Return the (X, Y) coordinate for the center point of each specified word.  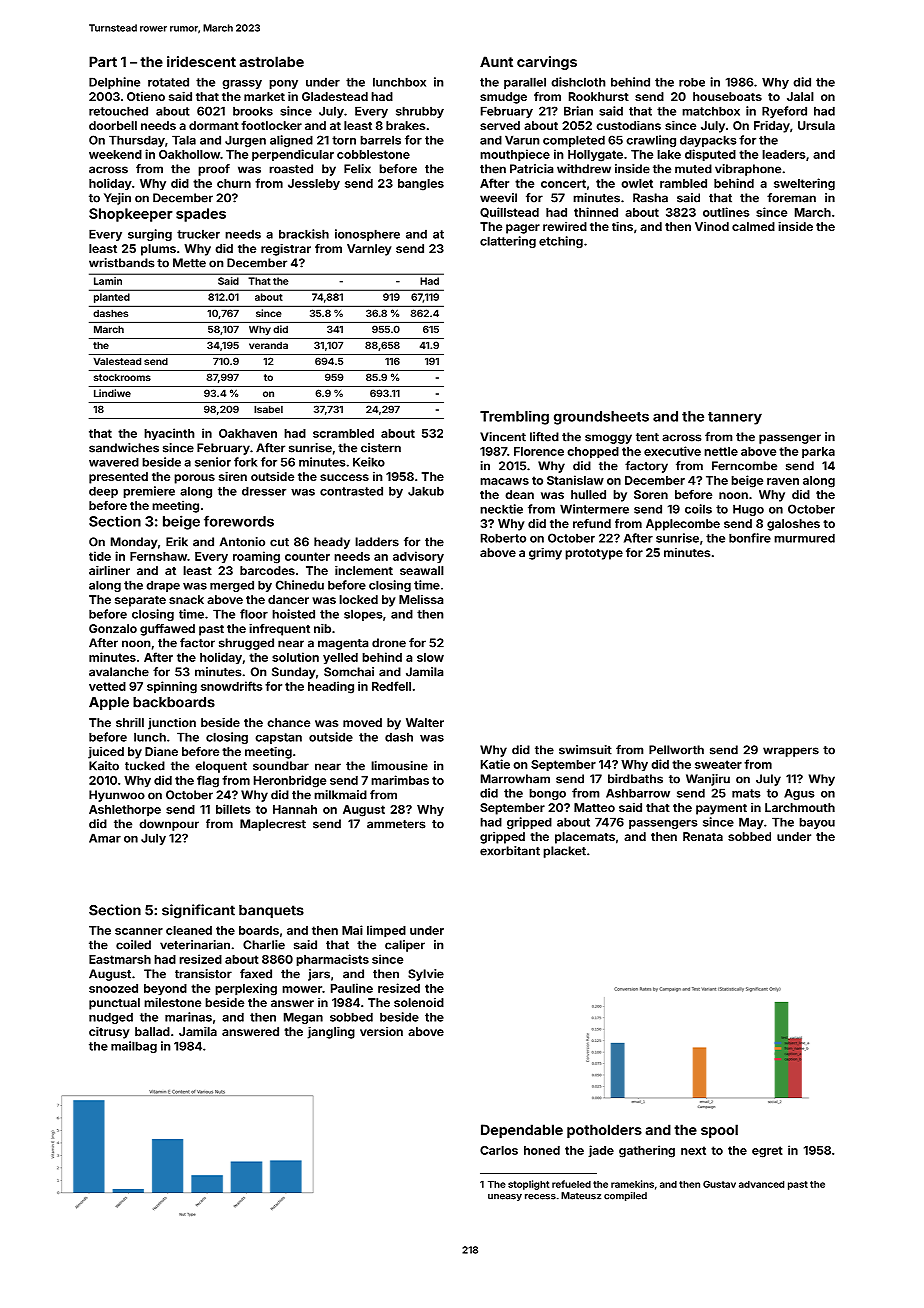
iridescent (201, 61)
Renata (703, 836)
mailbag (134, 1047)
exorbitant (510, 851)
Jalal (800, 96)
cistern (381, 448)
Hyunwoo (117, 796)
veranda (268, 345)
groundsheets (601, 418)
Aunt (496, 61)
